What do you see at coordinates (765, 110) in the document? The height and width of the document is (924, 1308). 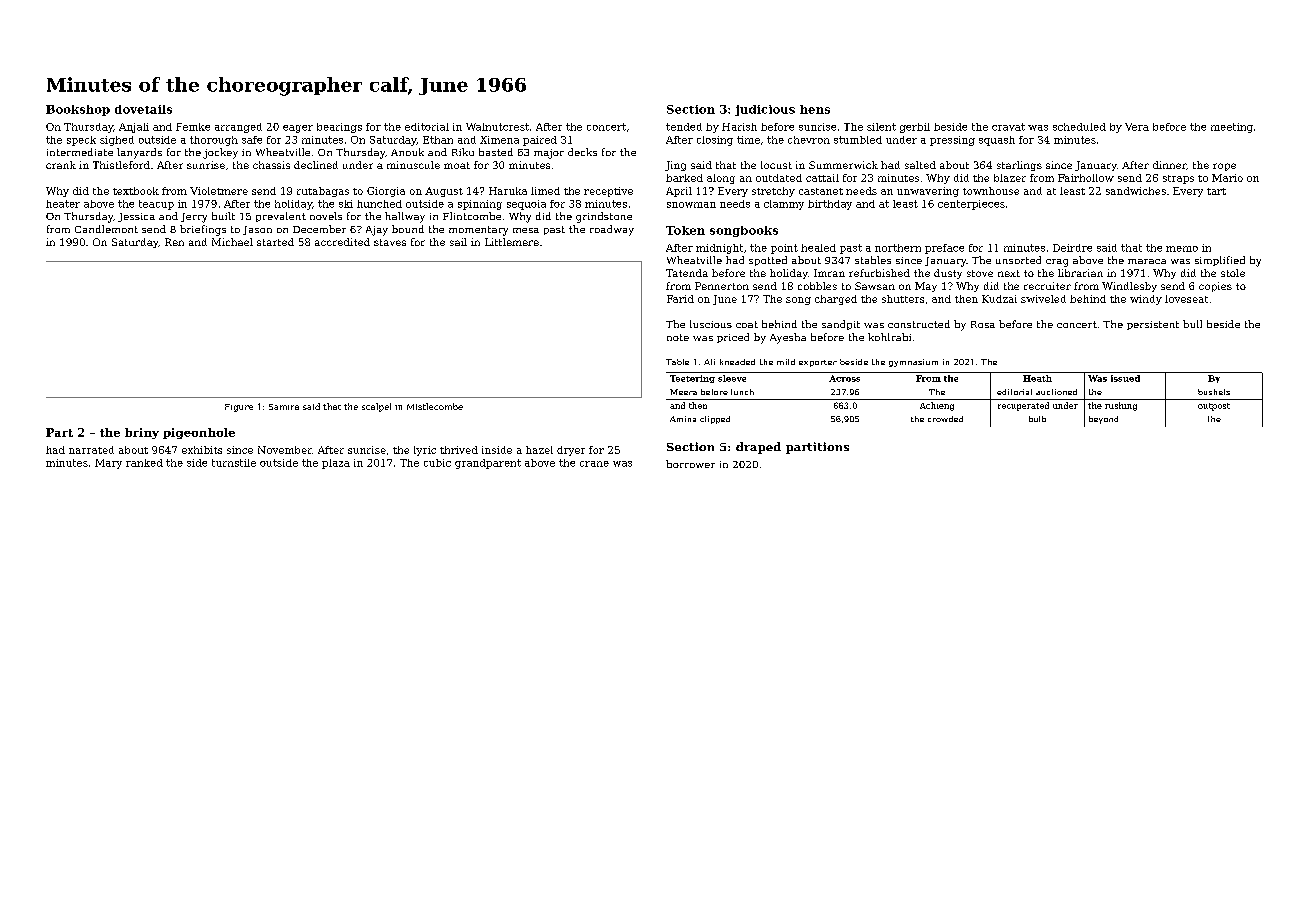 I see `judicious` at bounding box center [765, 110].
